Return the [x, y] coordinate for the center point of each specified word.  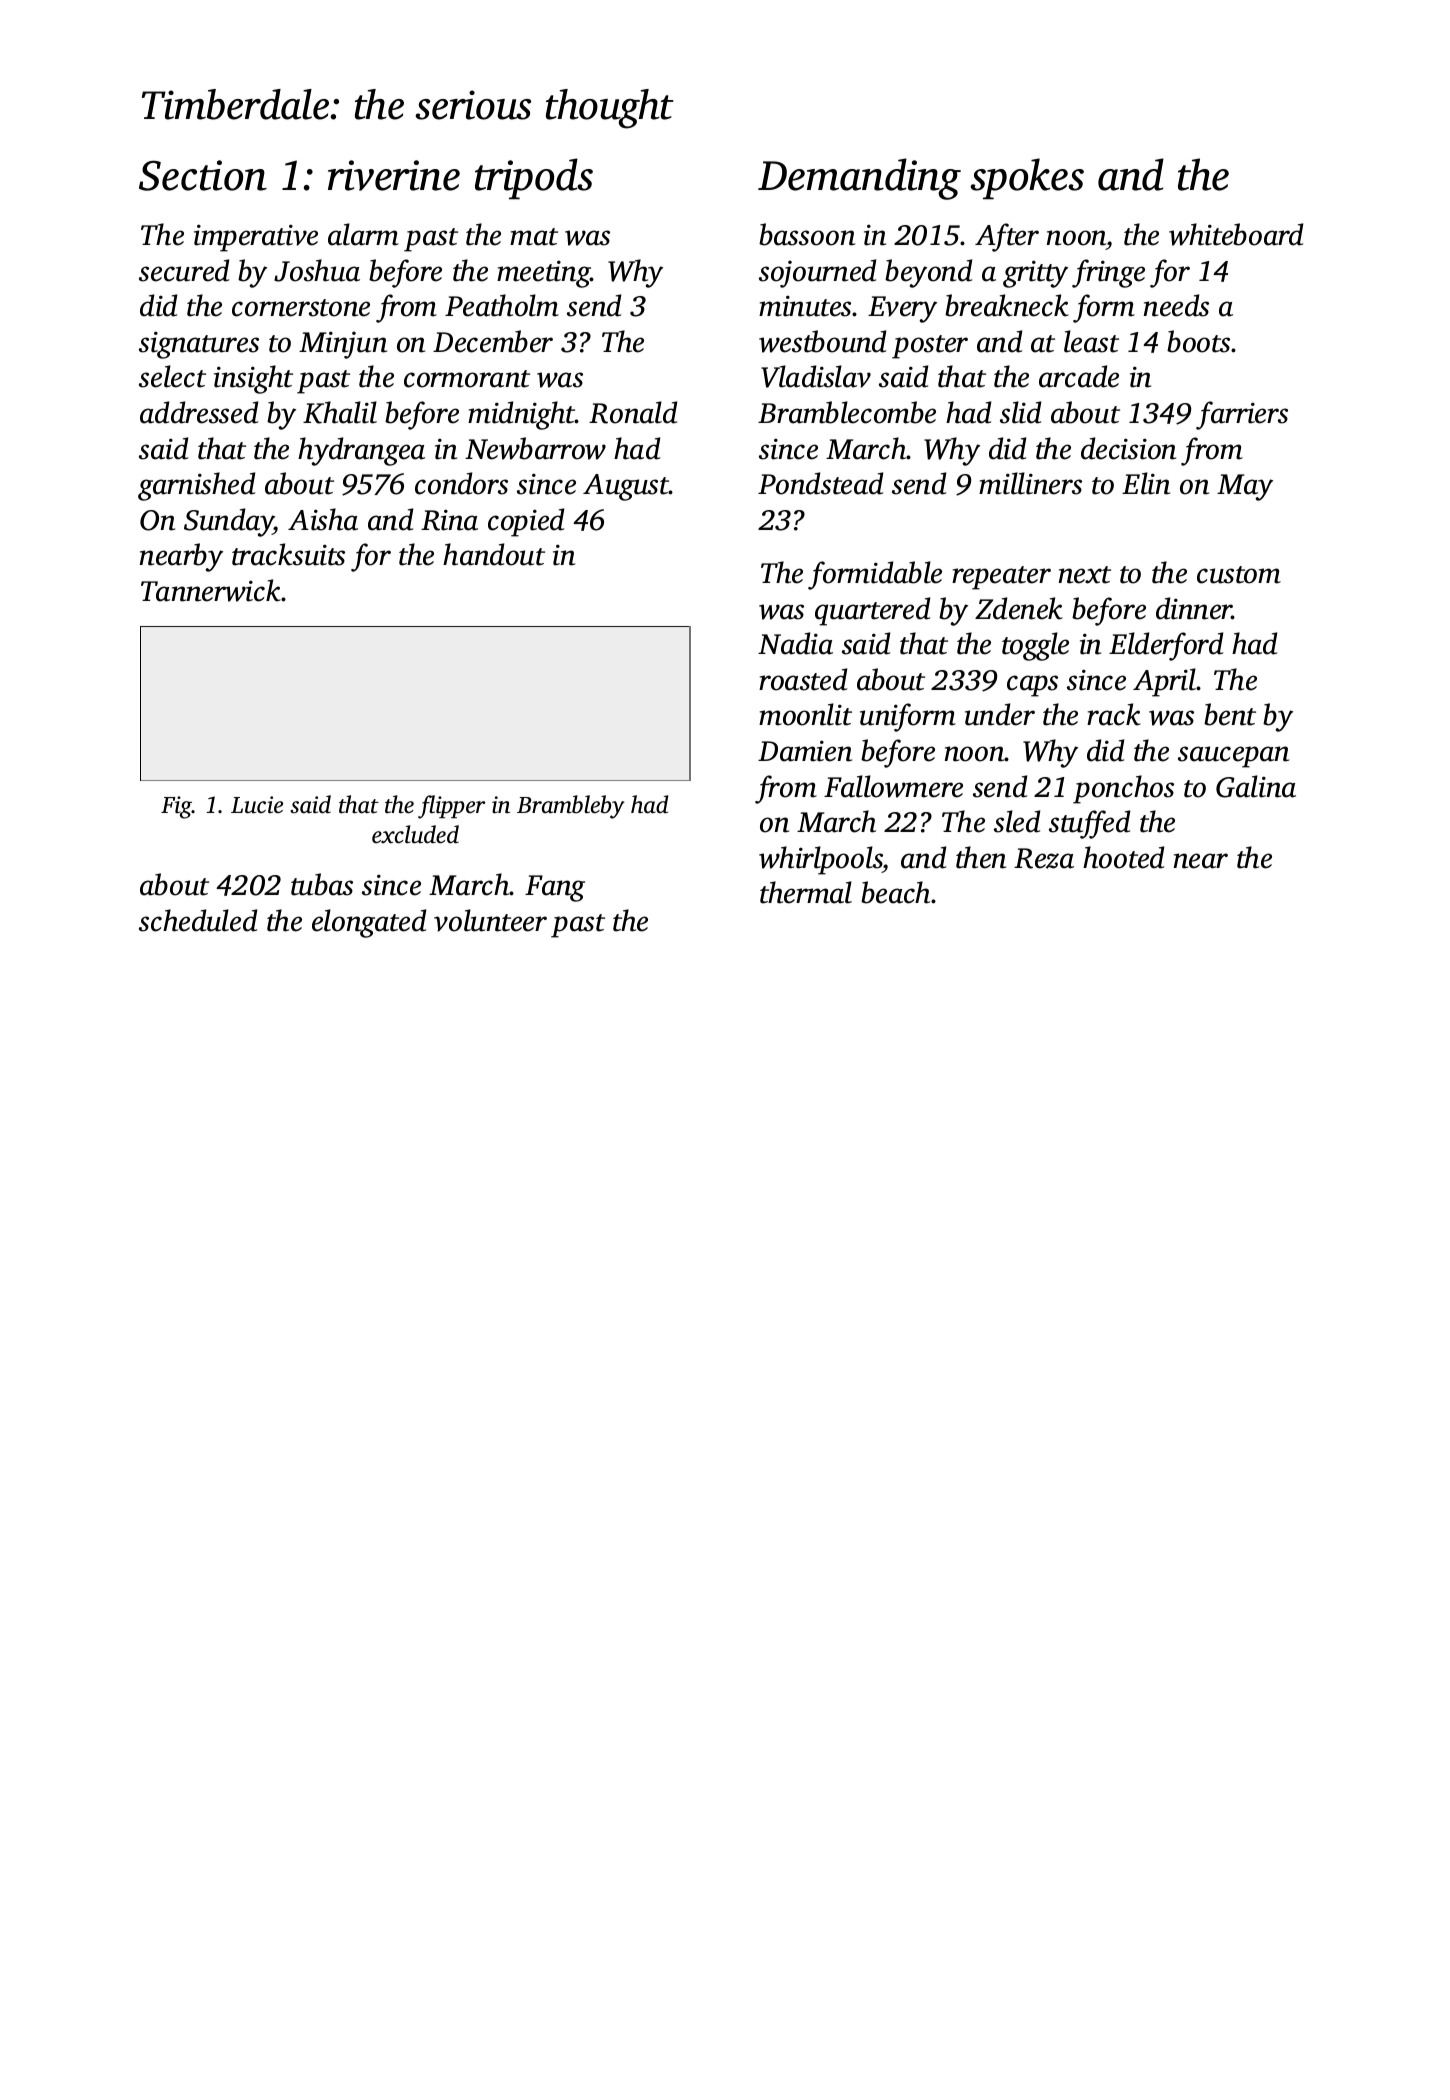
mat [534, 237]
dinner [1194, 608]
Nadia [795, 643]
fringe [1108, 273]
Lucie [257, 805]
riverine [394, 175]
